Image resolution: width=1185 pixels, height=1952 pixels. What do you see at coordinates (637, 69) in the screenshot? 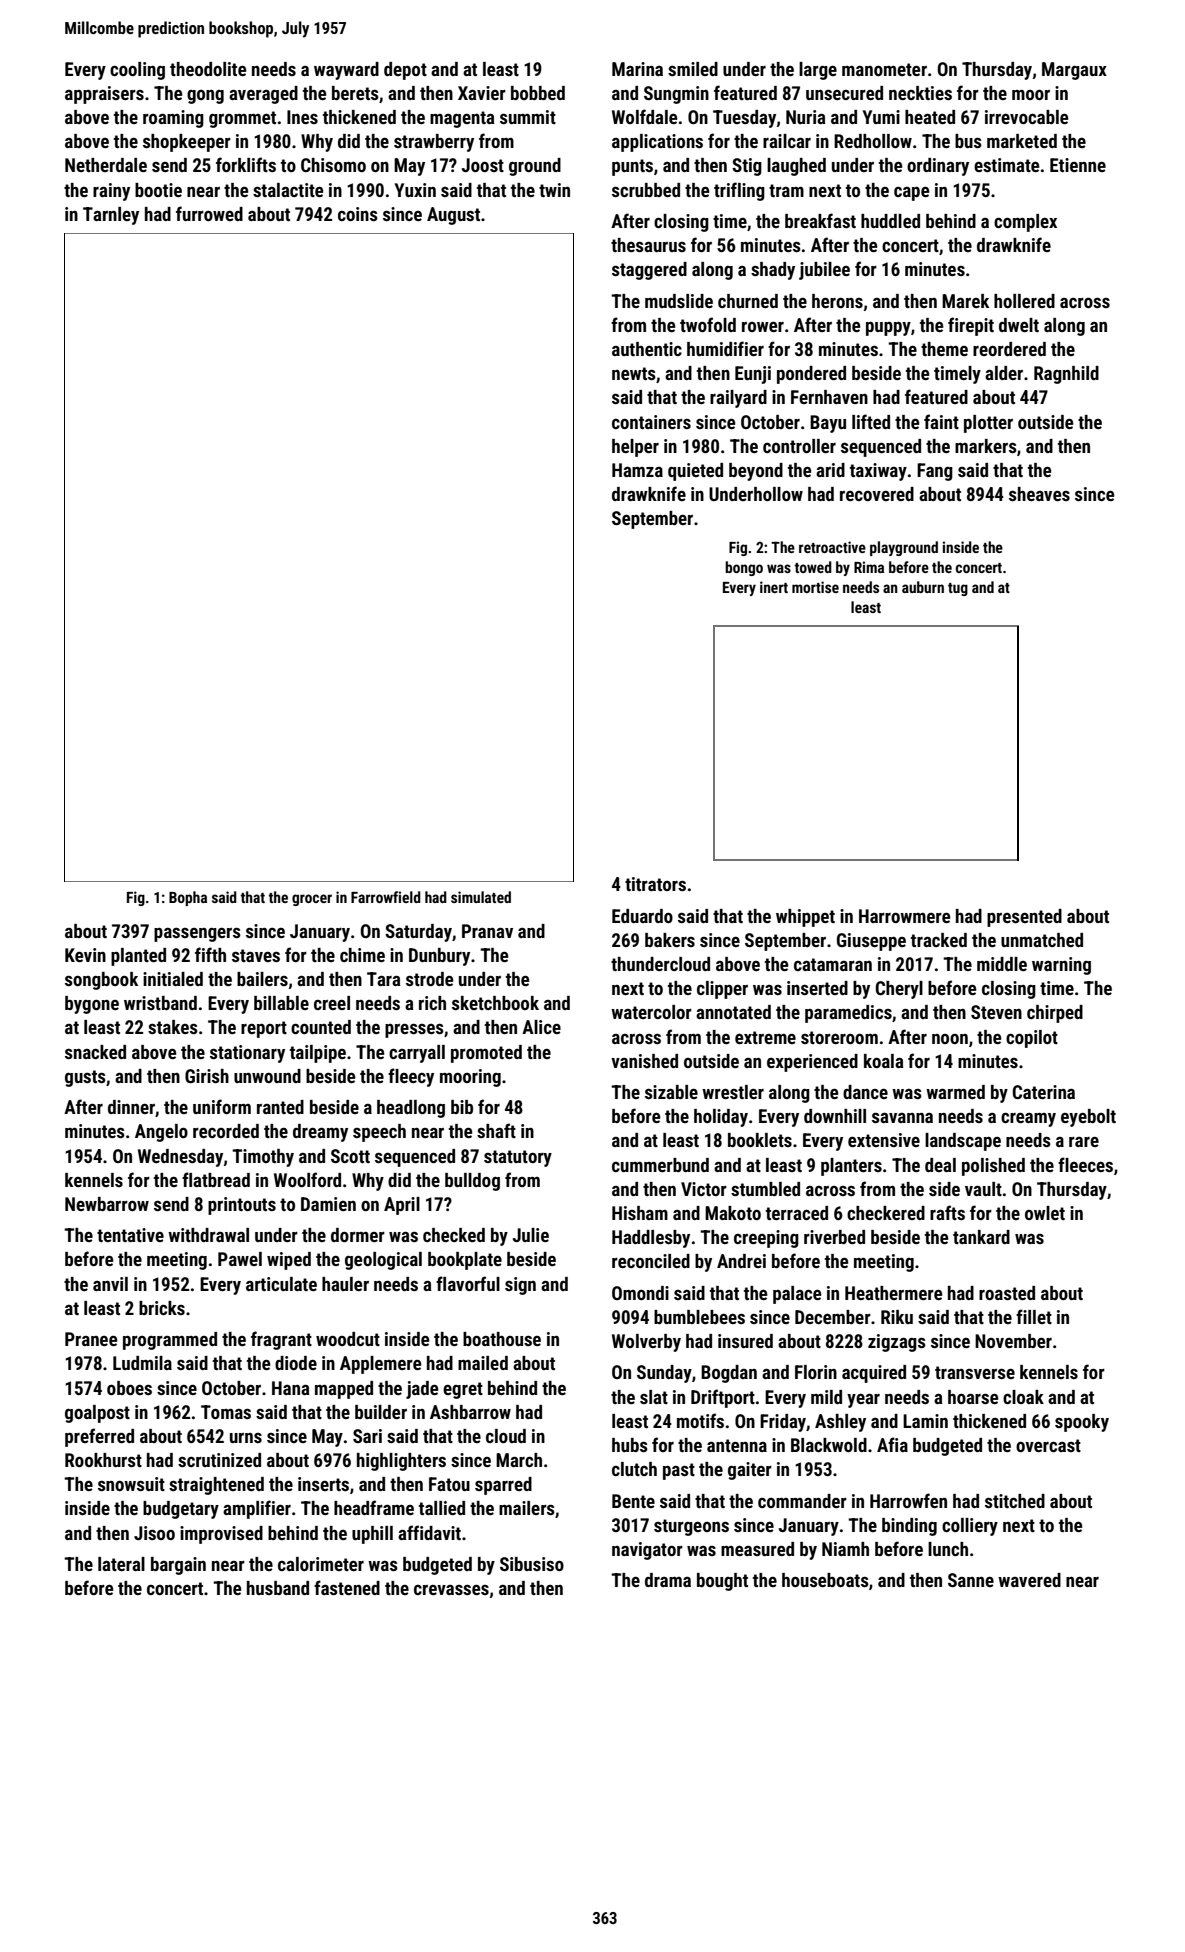
I see `Marina` at bounding box center [637, 69].
